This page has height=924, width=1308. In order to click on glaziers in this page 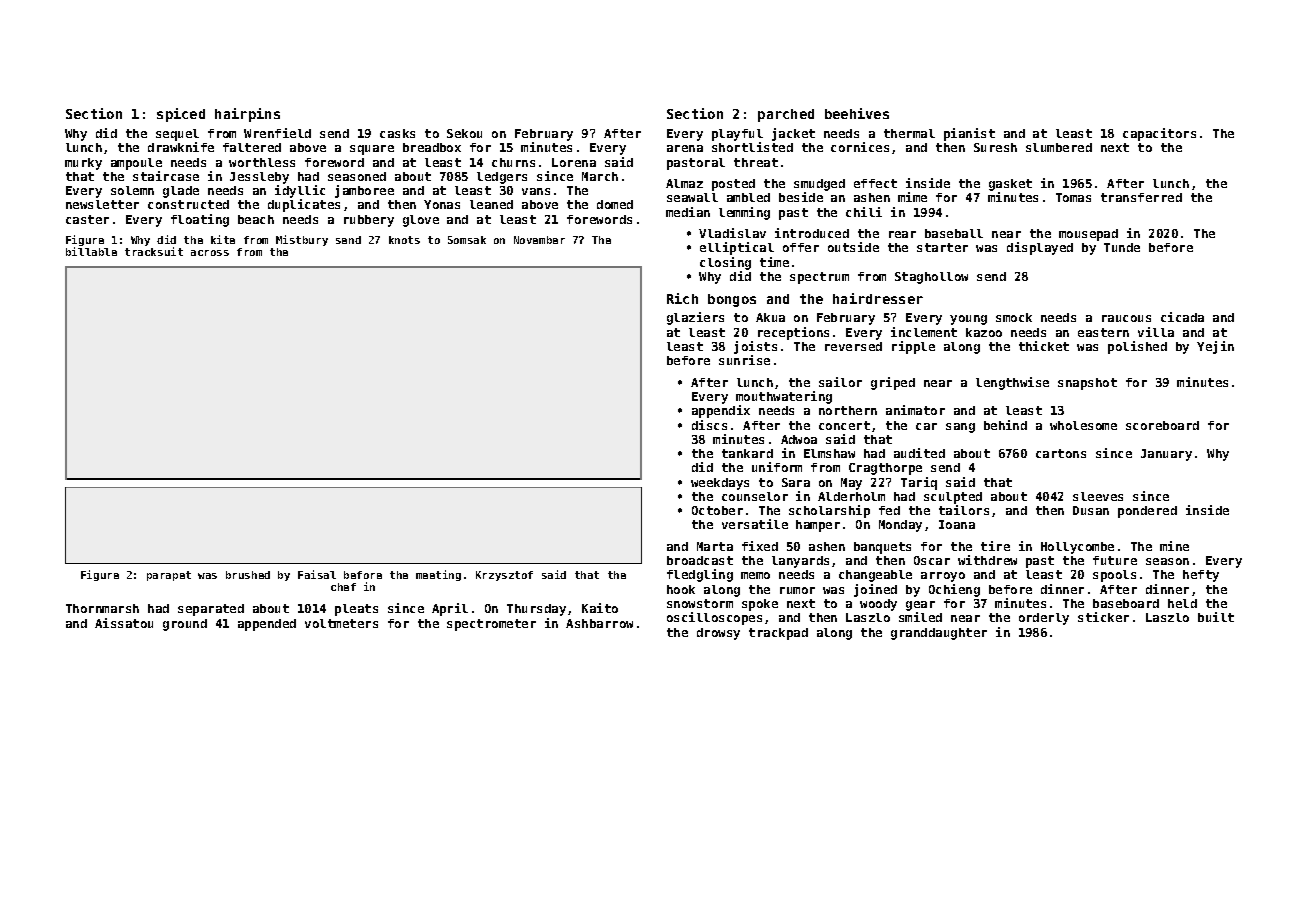, I will do `click(695, 318)`.
